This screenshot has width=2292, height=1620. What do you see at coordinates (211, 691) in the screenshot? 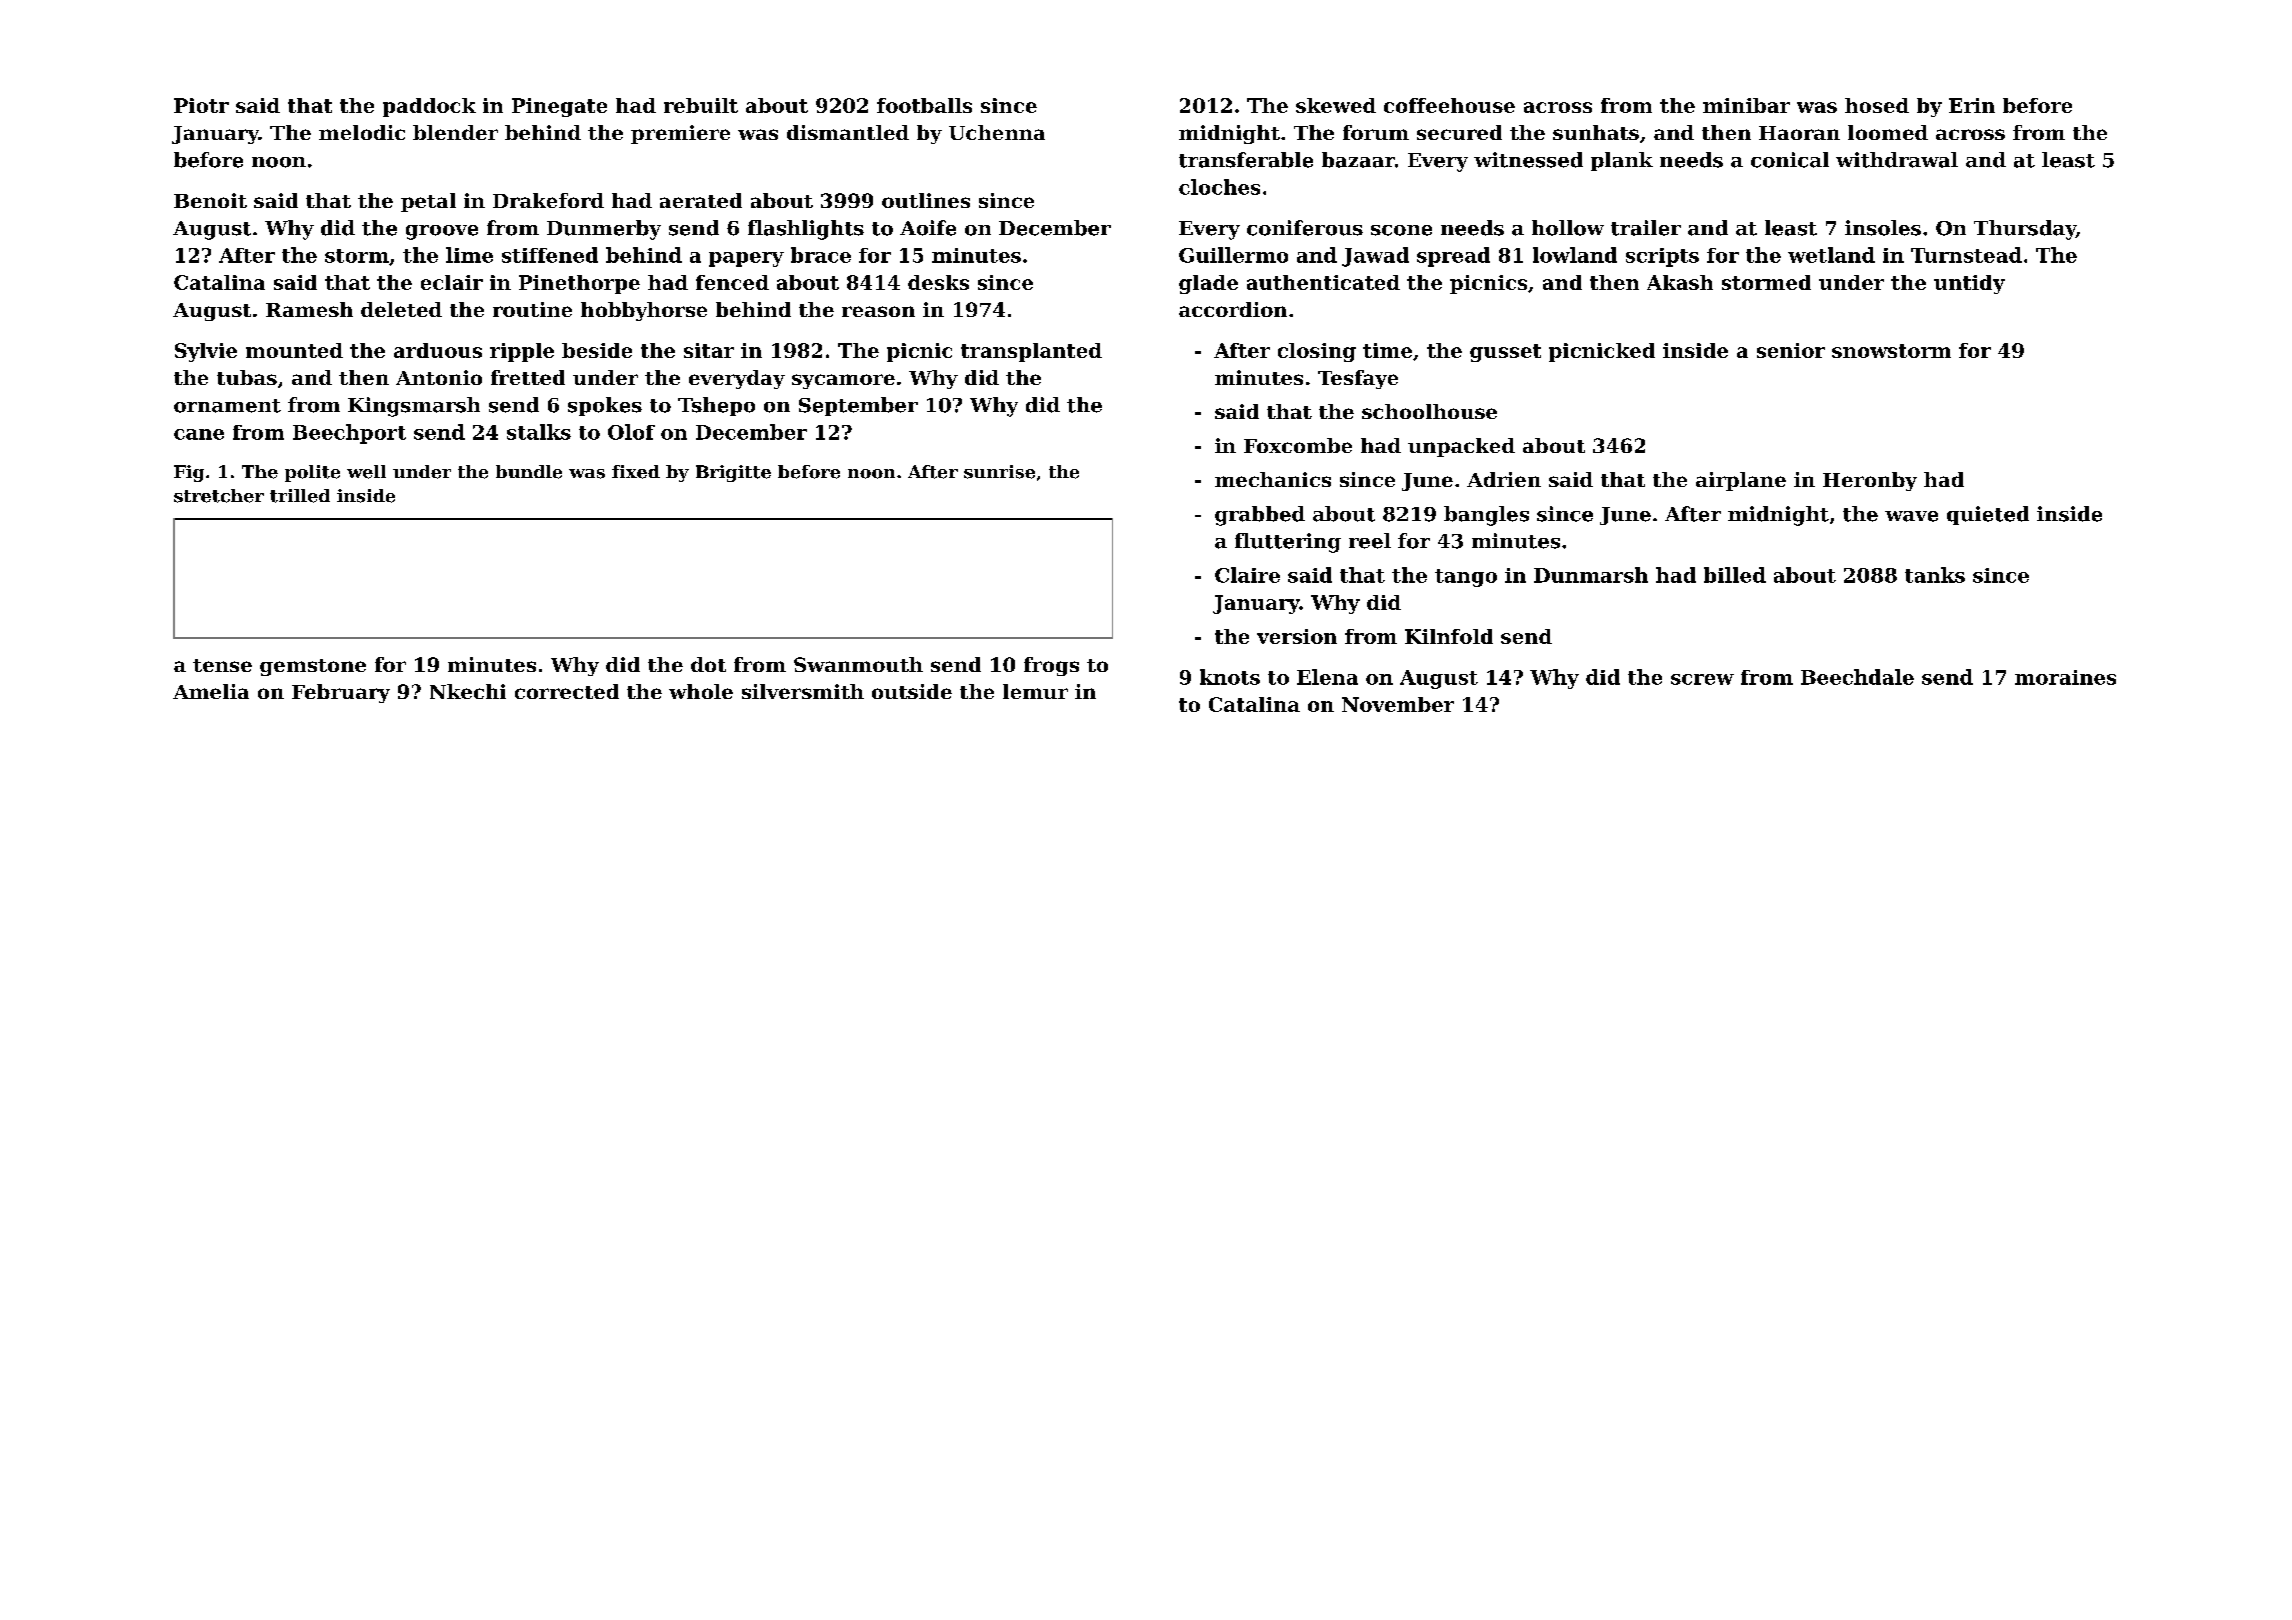
I see `Amelia` at bounding box center [211, 691].
